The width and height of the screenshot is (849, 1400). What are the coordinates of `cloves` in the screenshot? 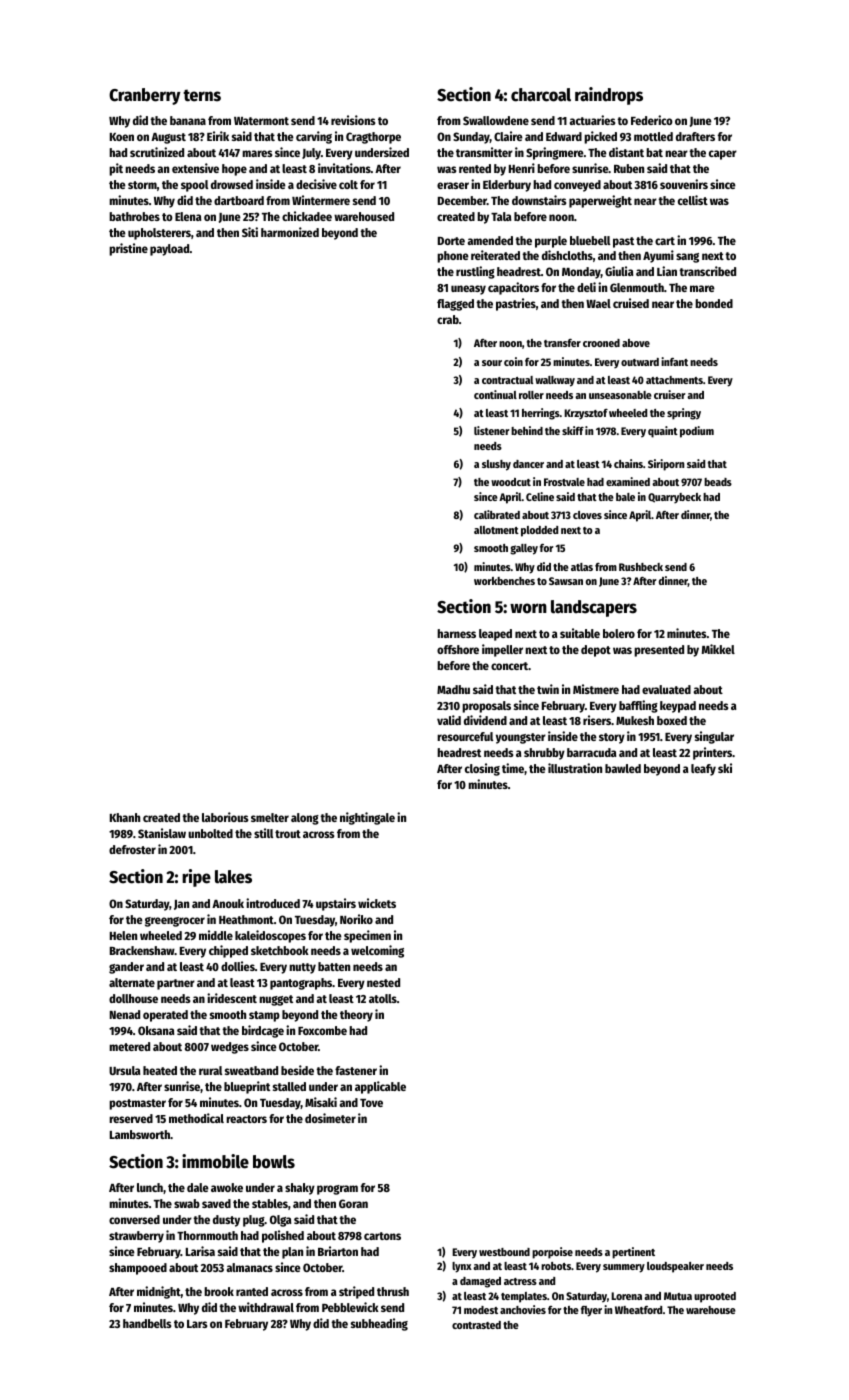 It's located at (587, 515).
